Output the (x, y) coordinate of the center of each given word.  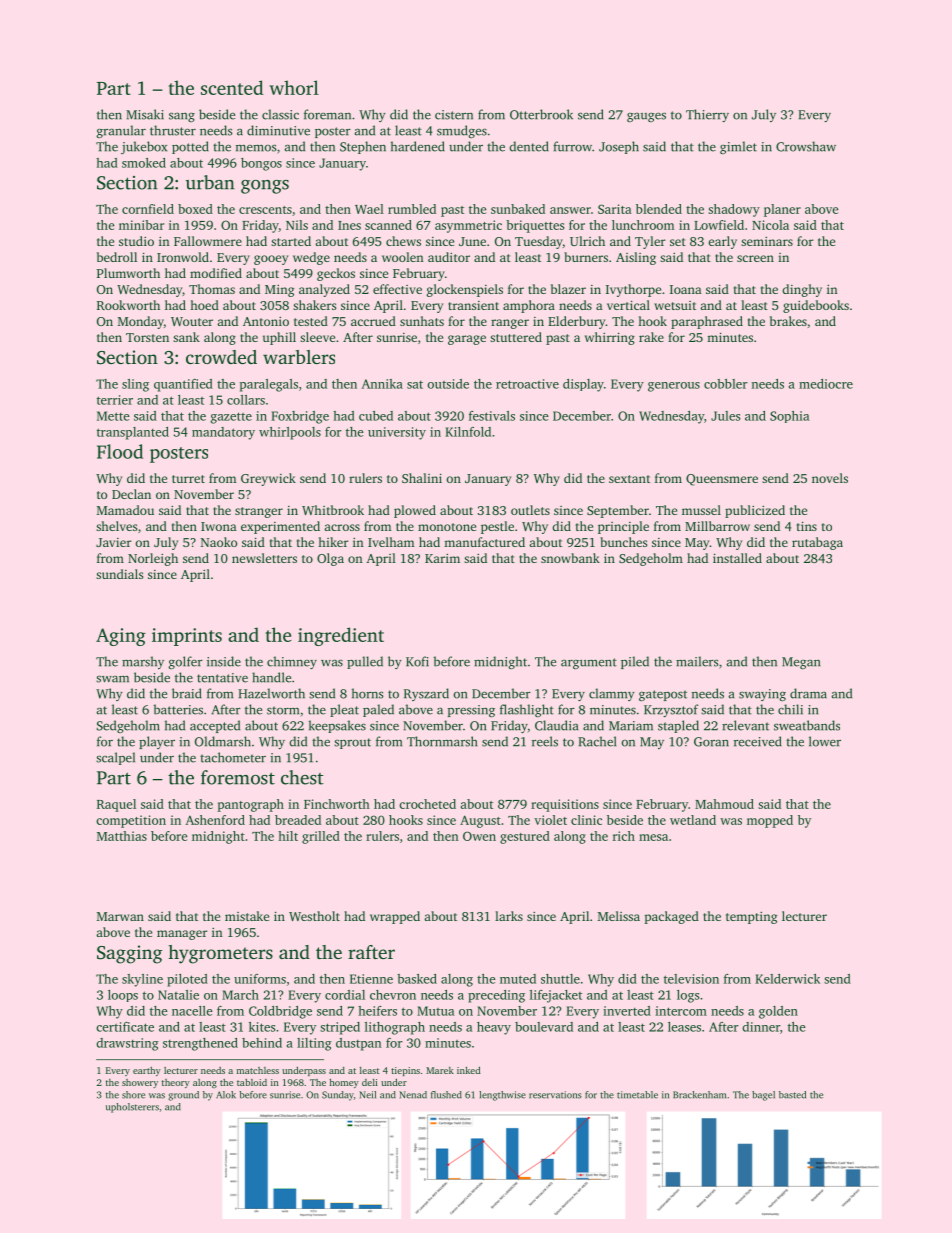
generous (674, 387)
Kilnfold (468, 432)
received (758, 741)
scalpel (115, 758)
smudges (462, 131)
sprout (352, 743)
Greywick (268, 479)
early (722, 242)
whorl (294, 87)
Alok (226, 1095)
